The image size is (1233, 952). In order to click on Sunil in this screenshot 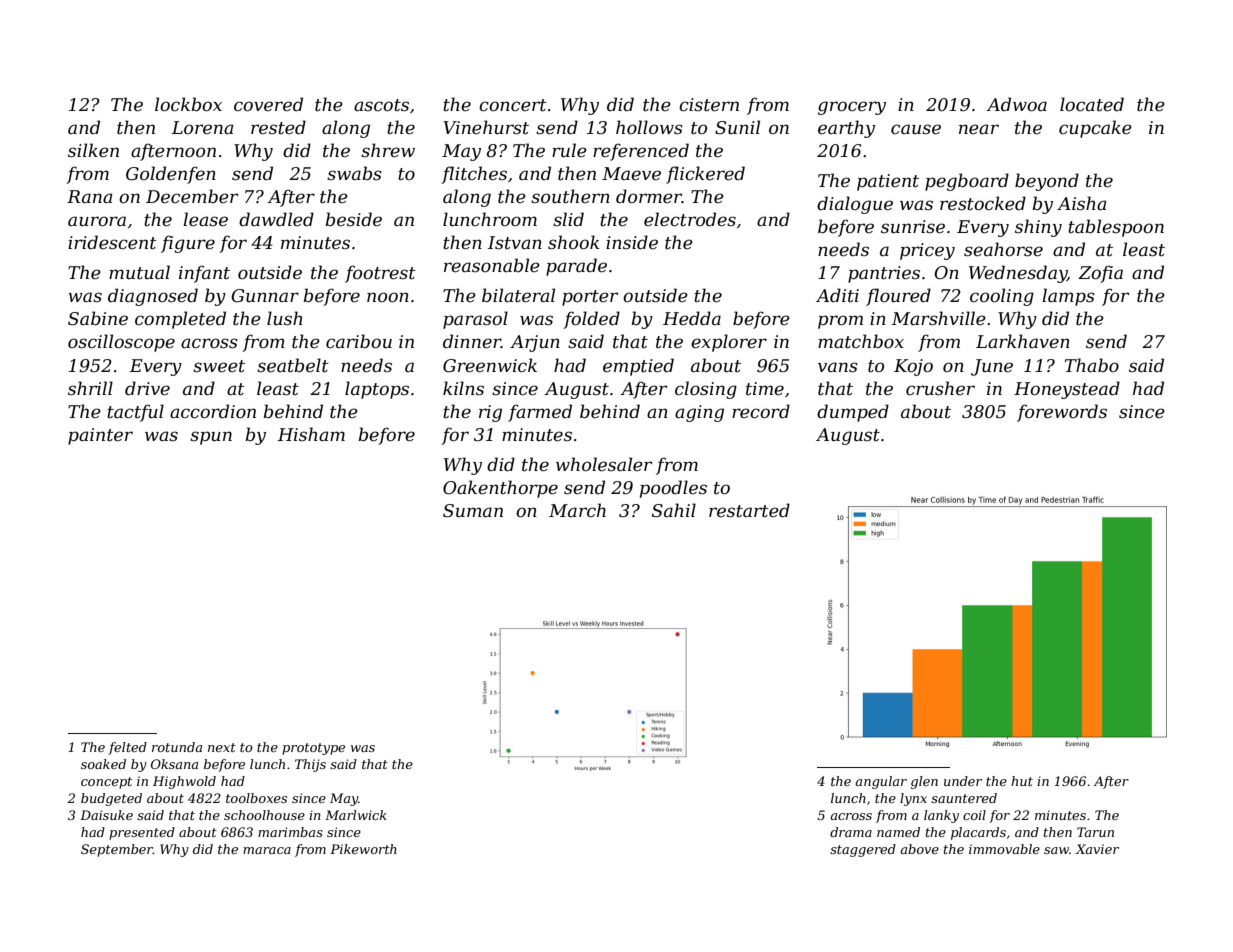, I will do `click(737, 127)`.
